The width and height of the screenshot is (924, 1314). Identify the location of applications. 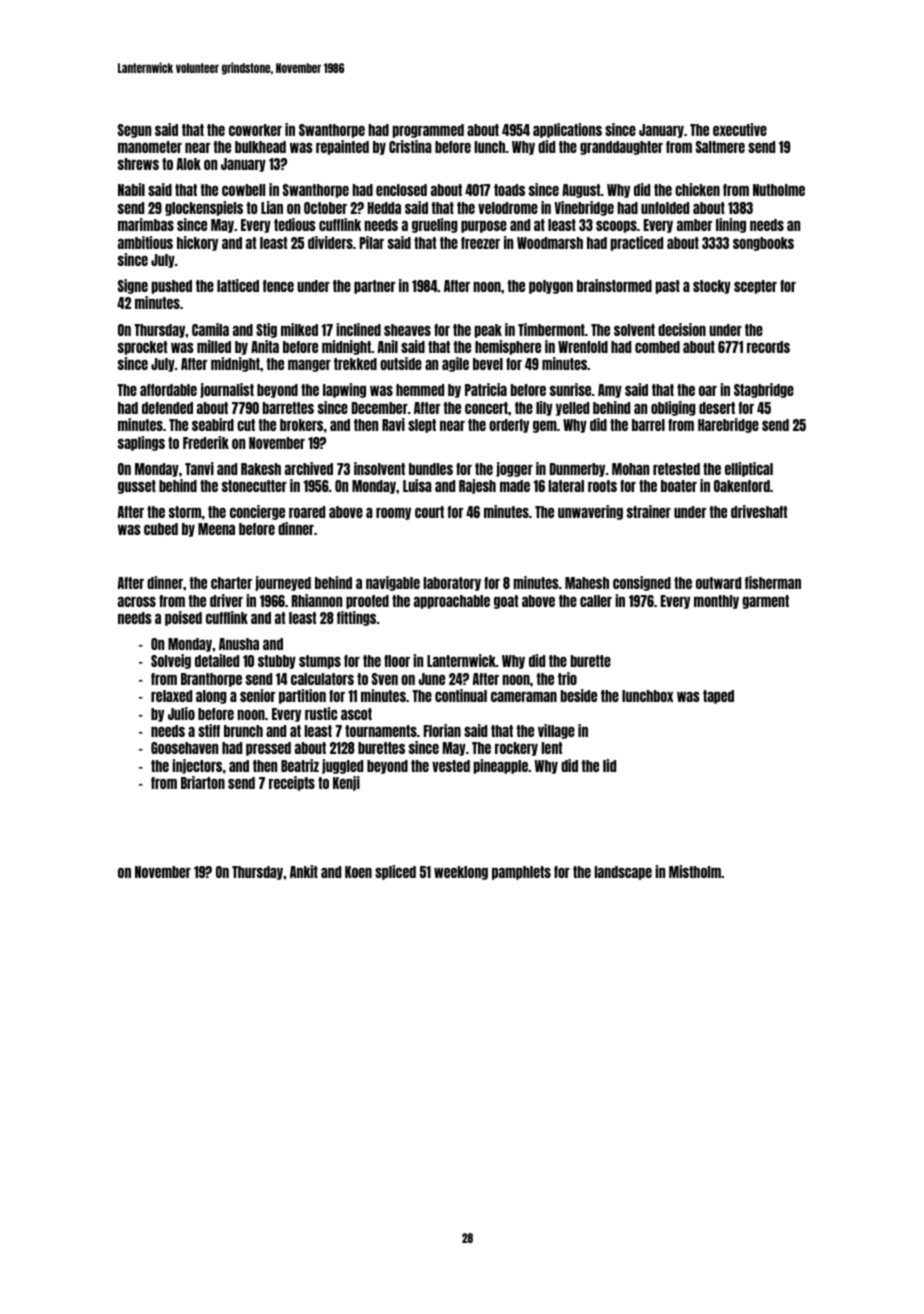
(567, 130).
